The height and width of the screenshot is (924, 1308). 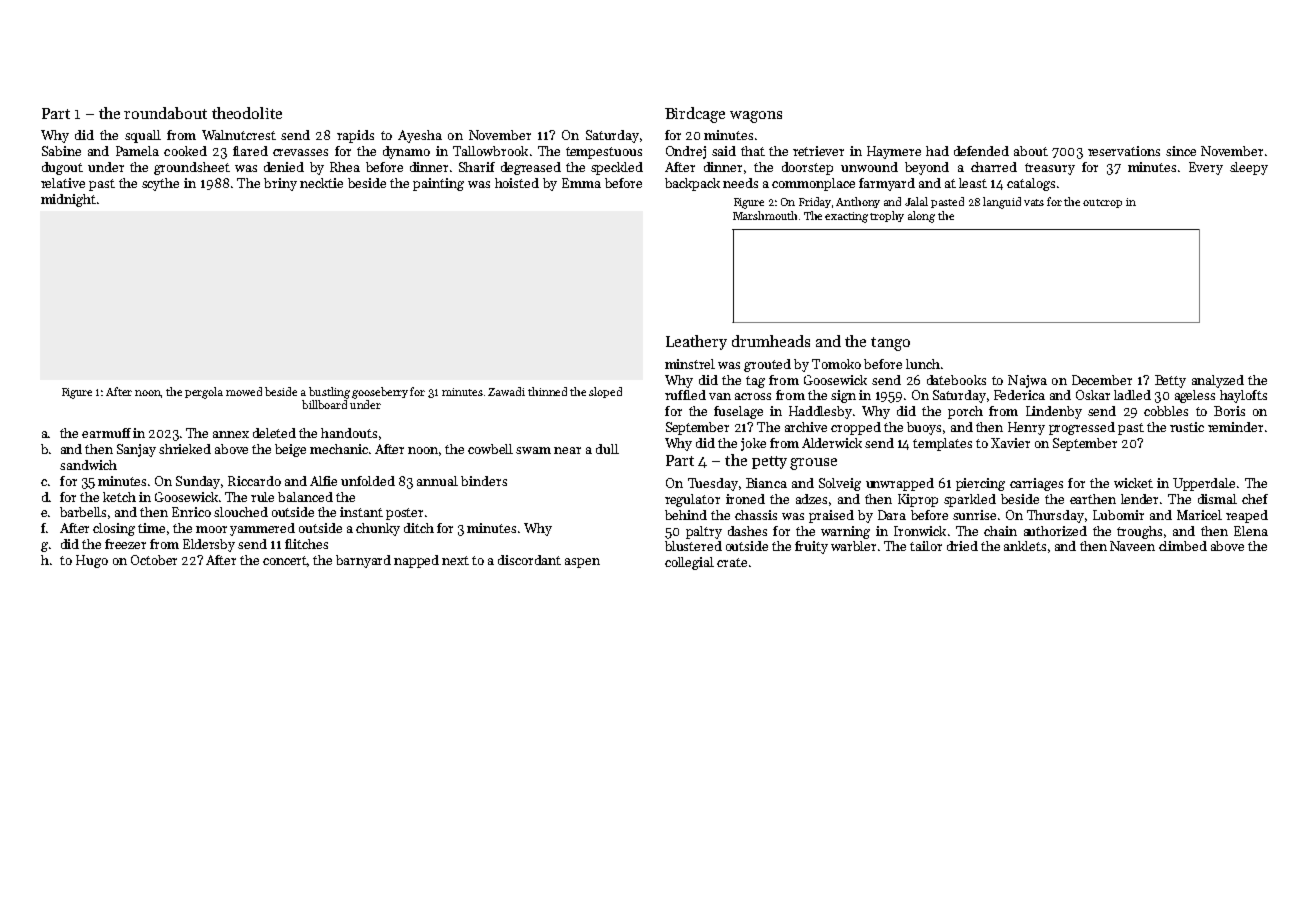 What do you see at coordinates (1249, 168) in the screenshot?
I see `sleepy` at bounding box center [1249, 168].
